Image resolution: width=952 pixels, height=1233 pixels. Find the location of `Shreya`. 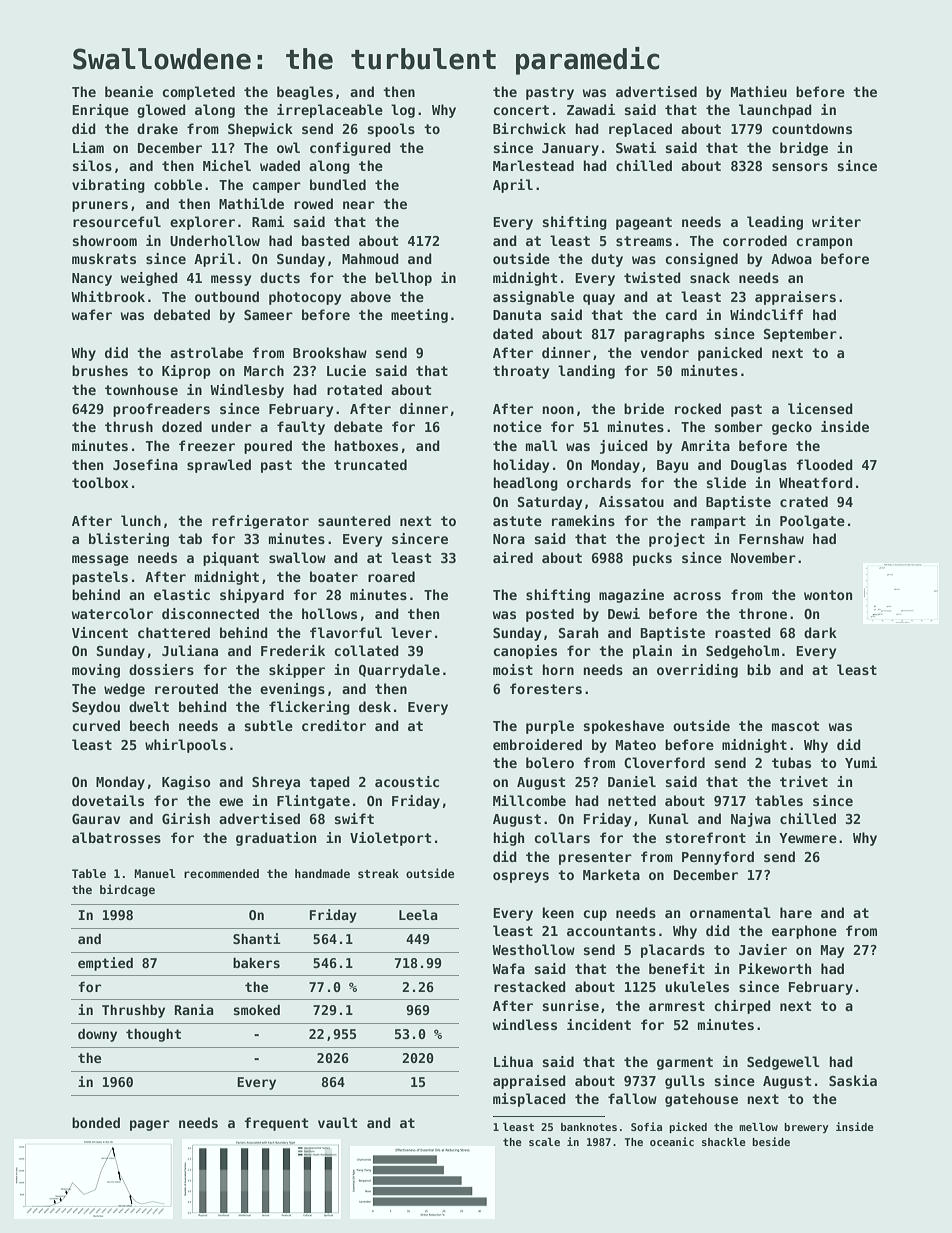

Shreya is located at coordinates (276, 783).
